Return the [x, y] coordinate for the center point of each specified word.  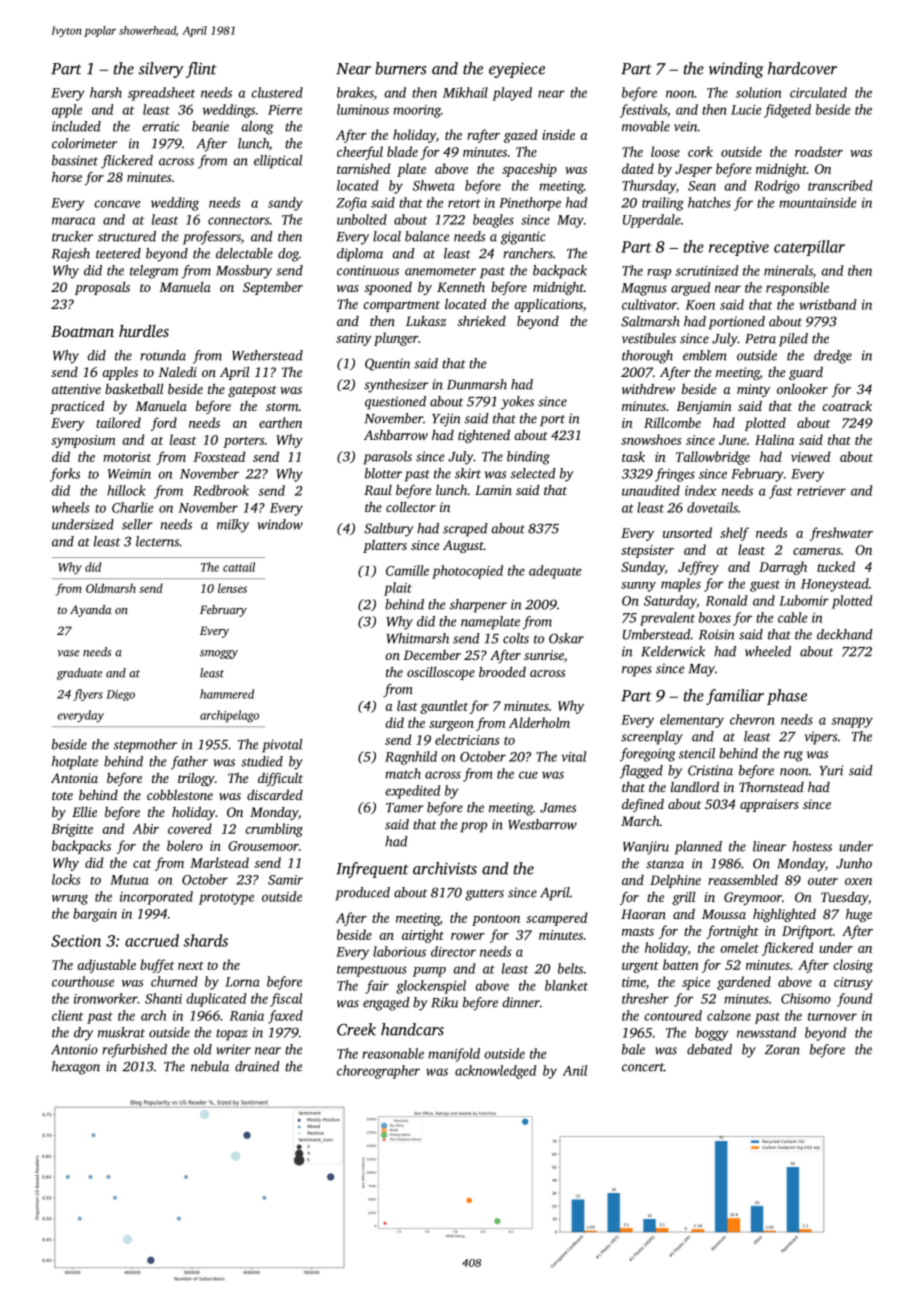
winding [736, 70]
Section [76, 941]
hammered [227, 694]
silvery [161, 70]
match [403, 773]
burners [401, 68]
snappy [852, 722]
